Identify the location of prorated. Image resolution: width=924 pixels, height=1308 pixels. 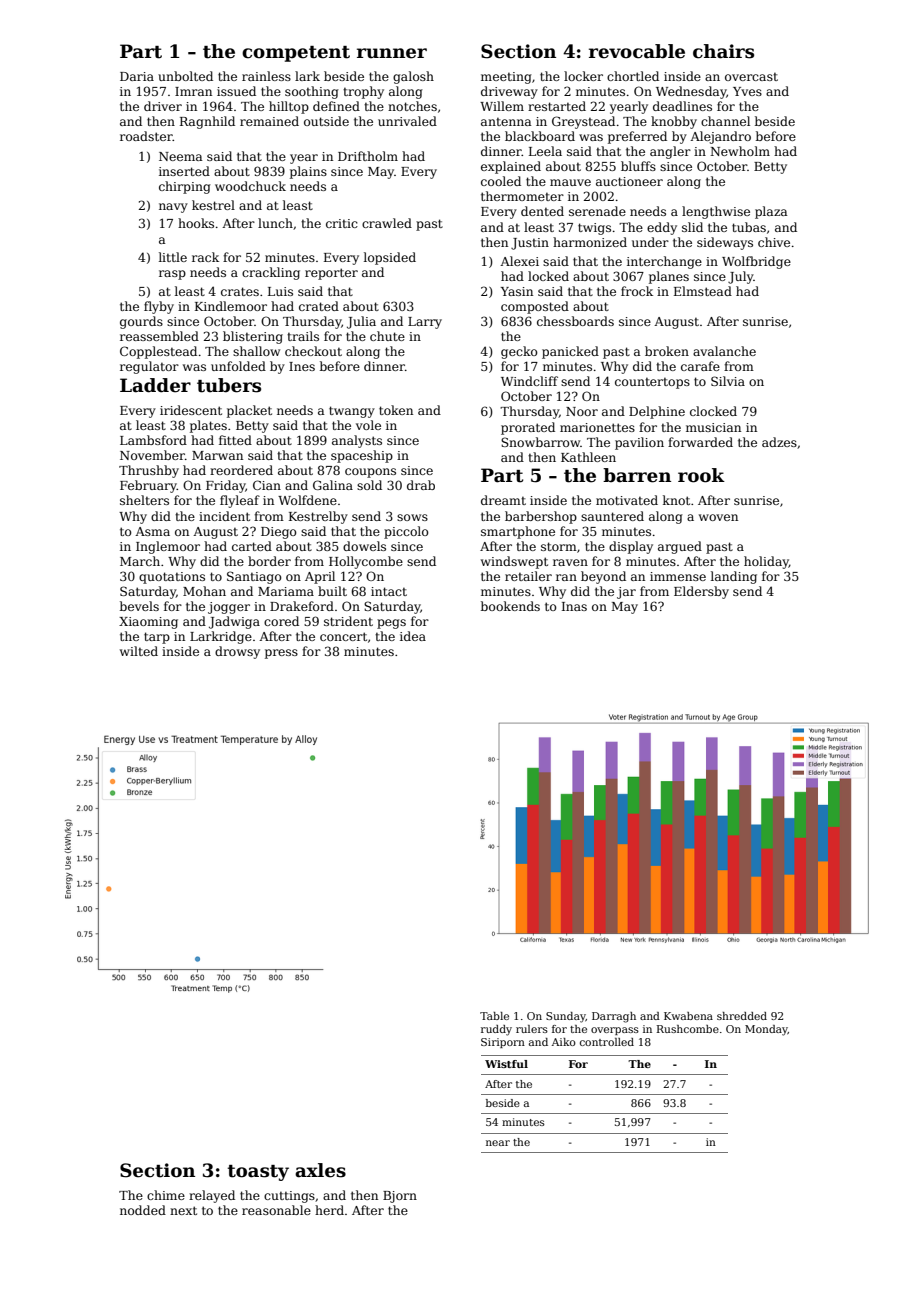
(528, 428).
